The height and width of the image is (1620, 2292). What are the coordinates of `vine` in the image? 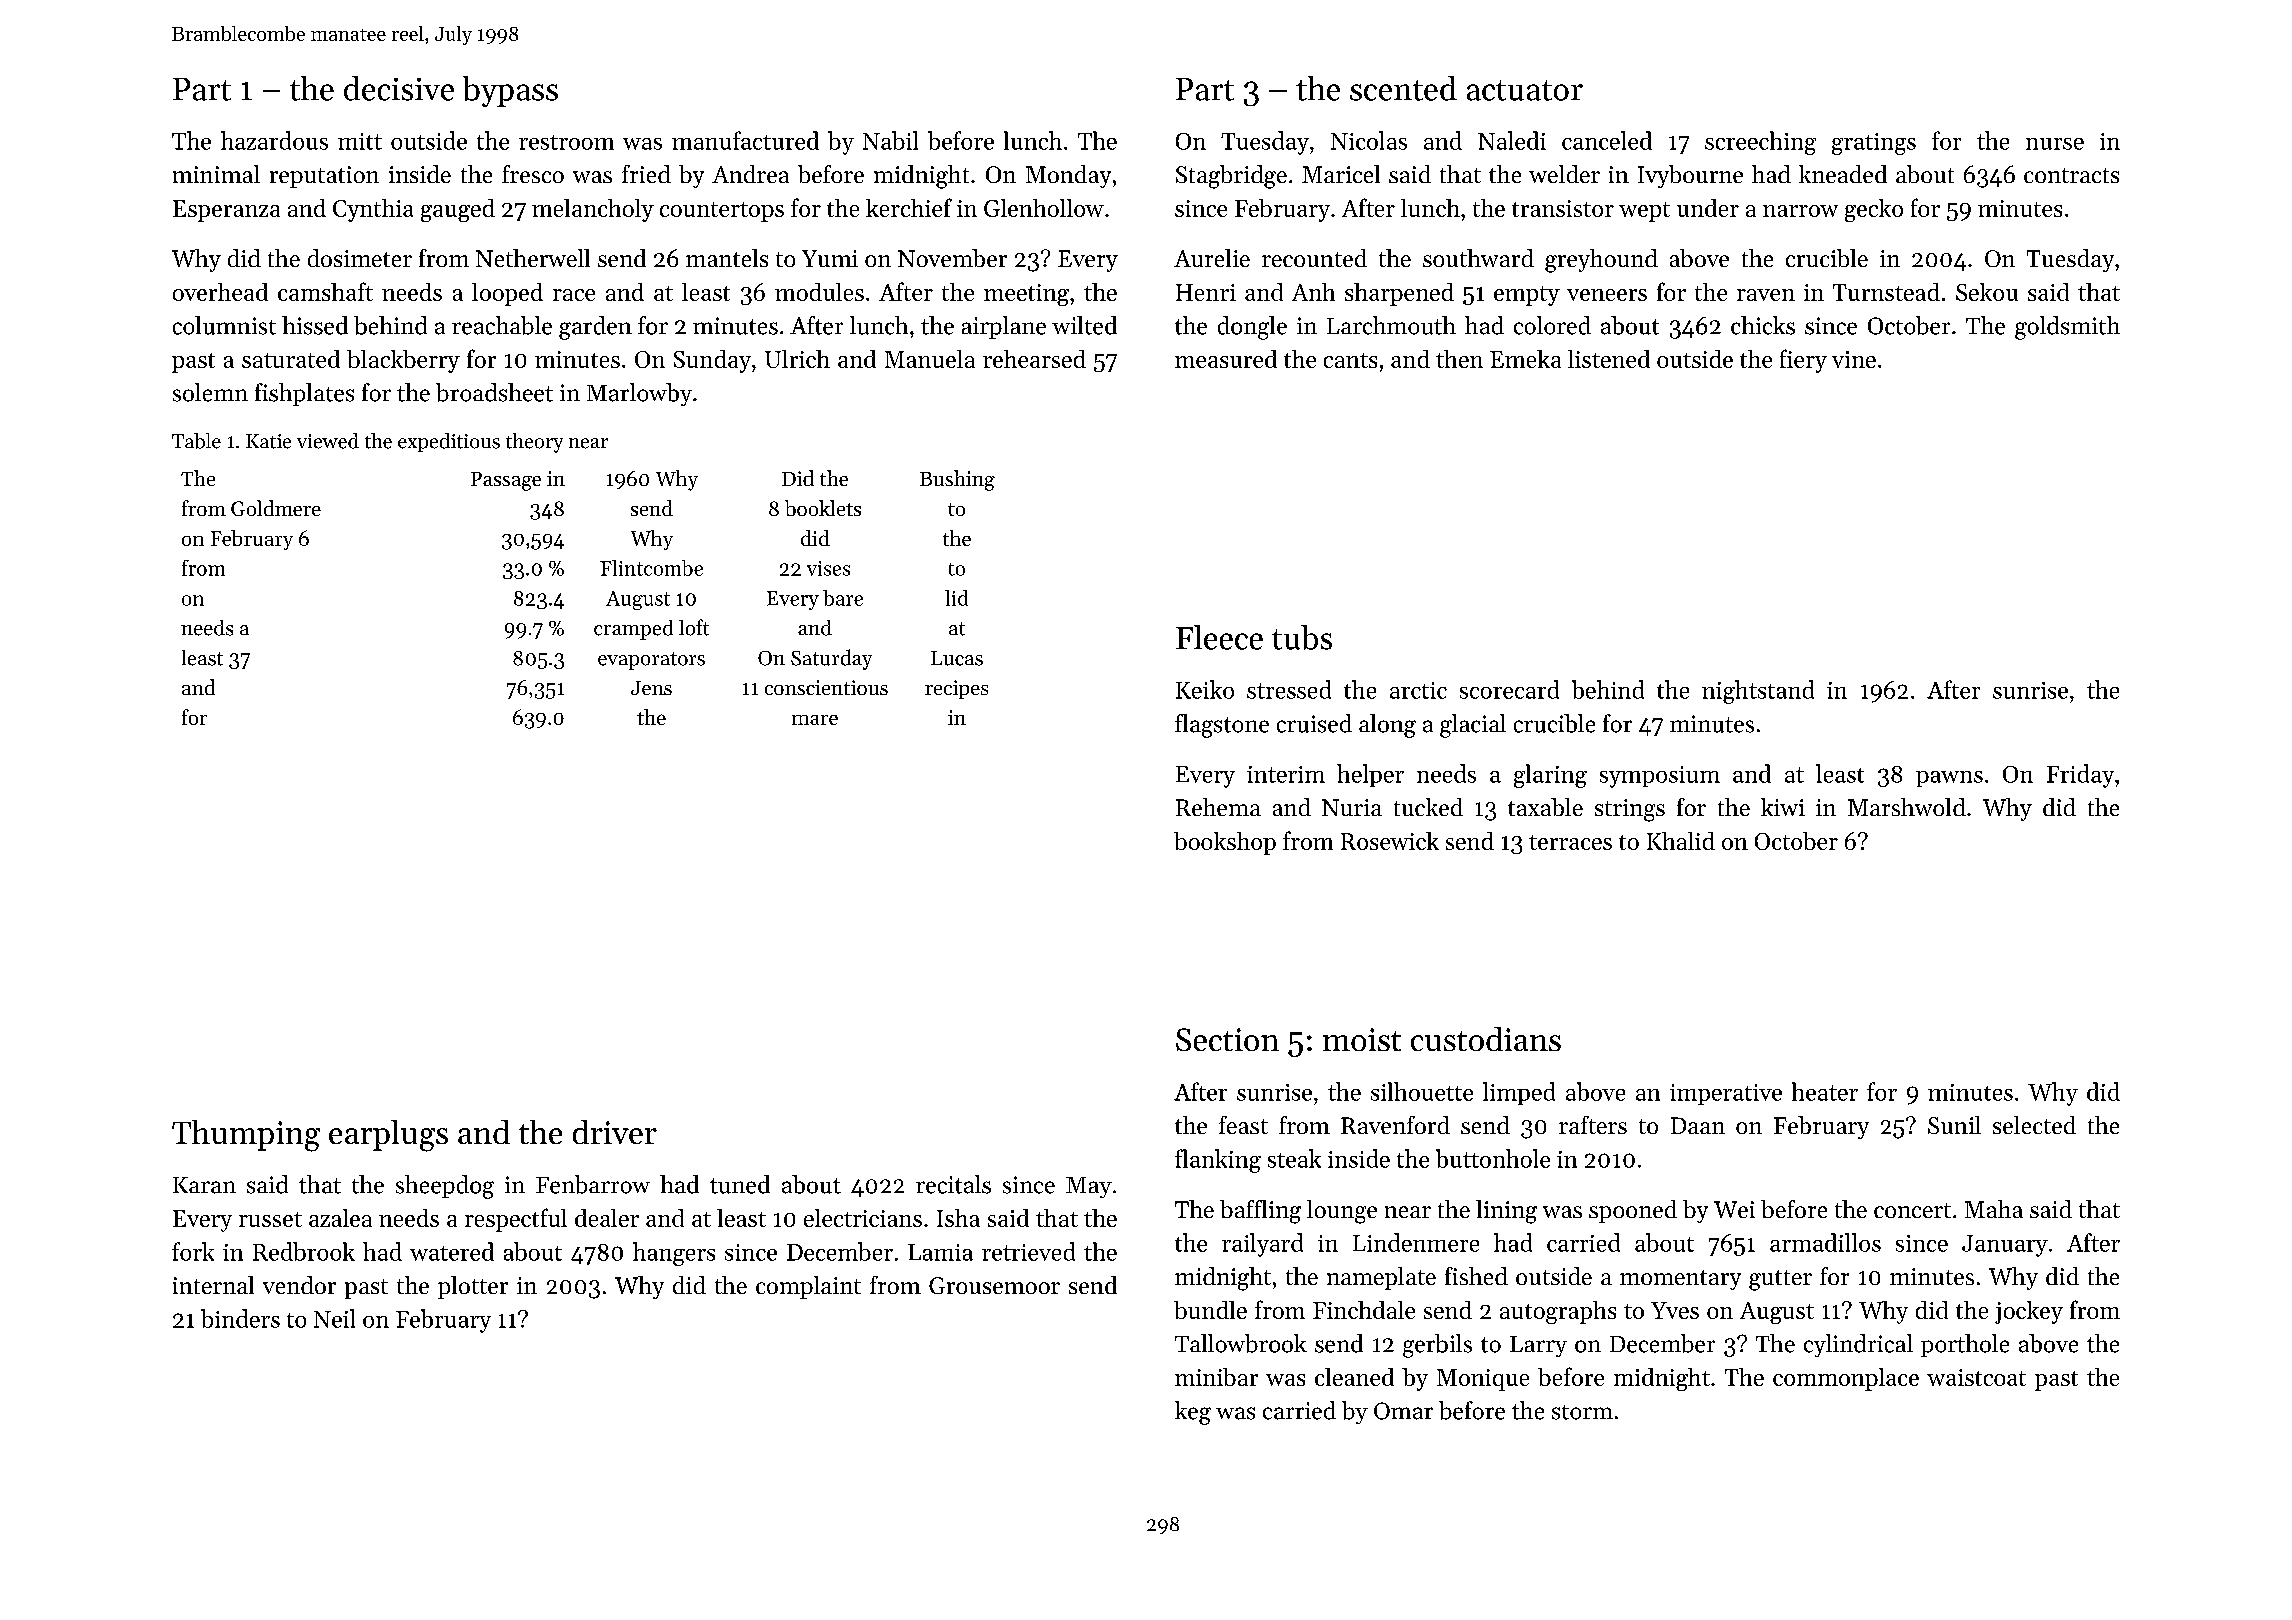 It's located at (1854, 359).
